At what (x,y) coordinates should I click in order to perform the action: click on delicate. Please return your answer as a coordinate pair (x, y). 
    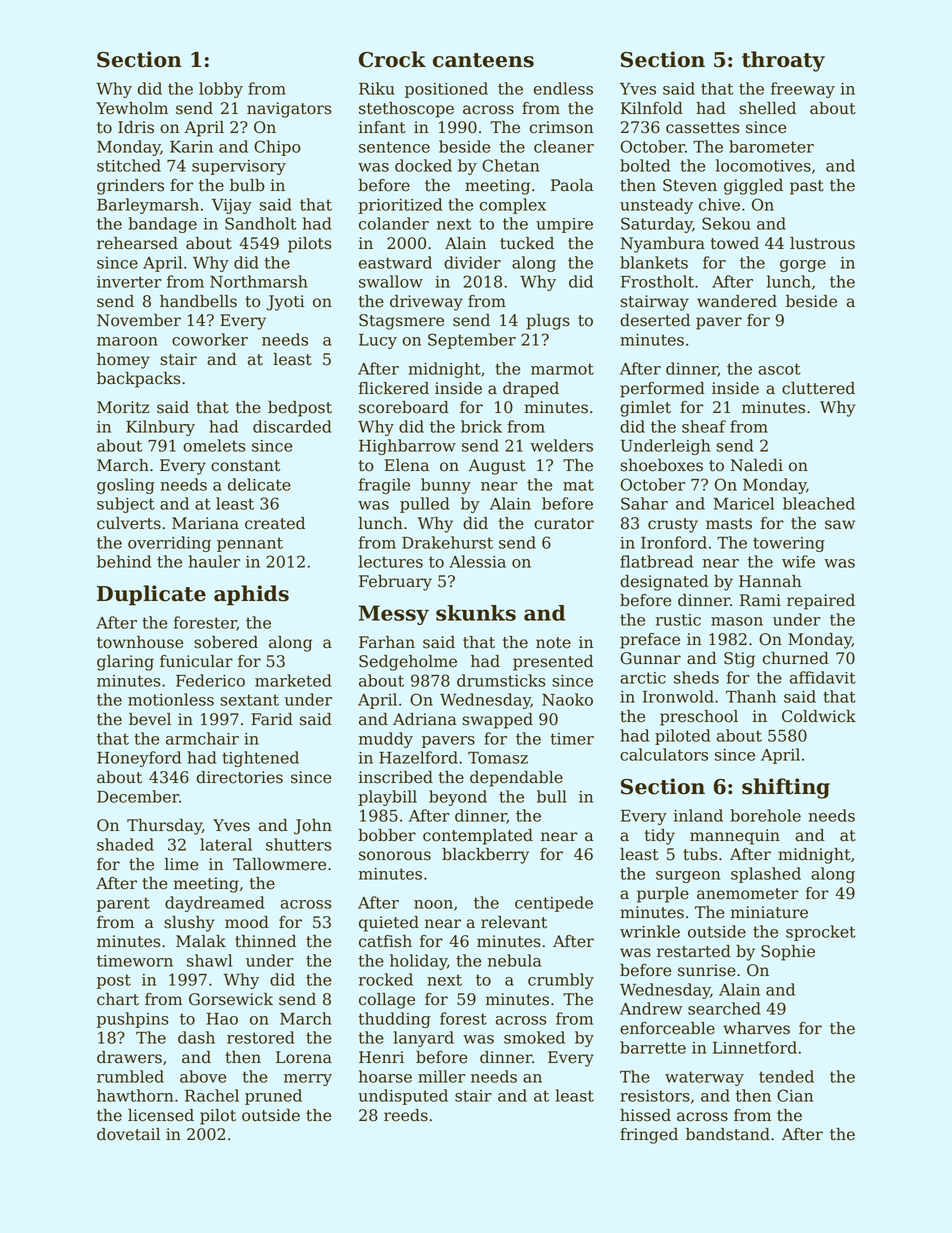
    Looking at the image, I should click on (259, 484).
